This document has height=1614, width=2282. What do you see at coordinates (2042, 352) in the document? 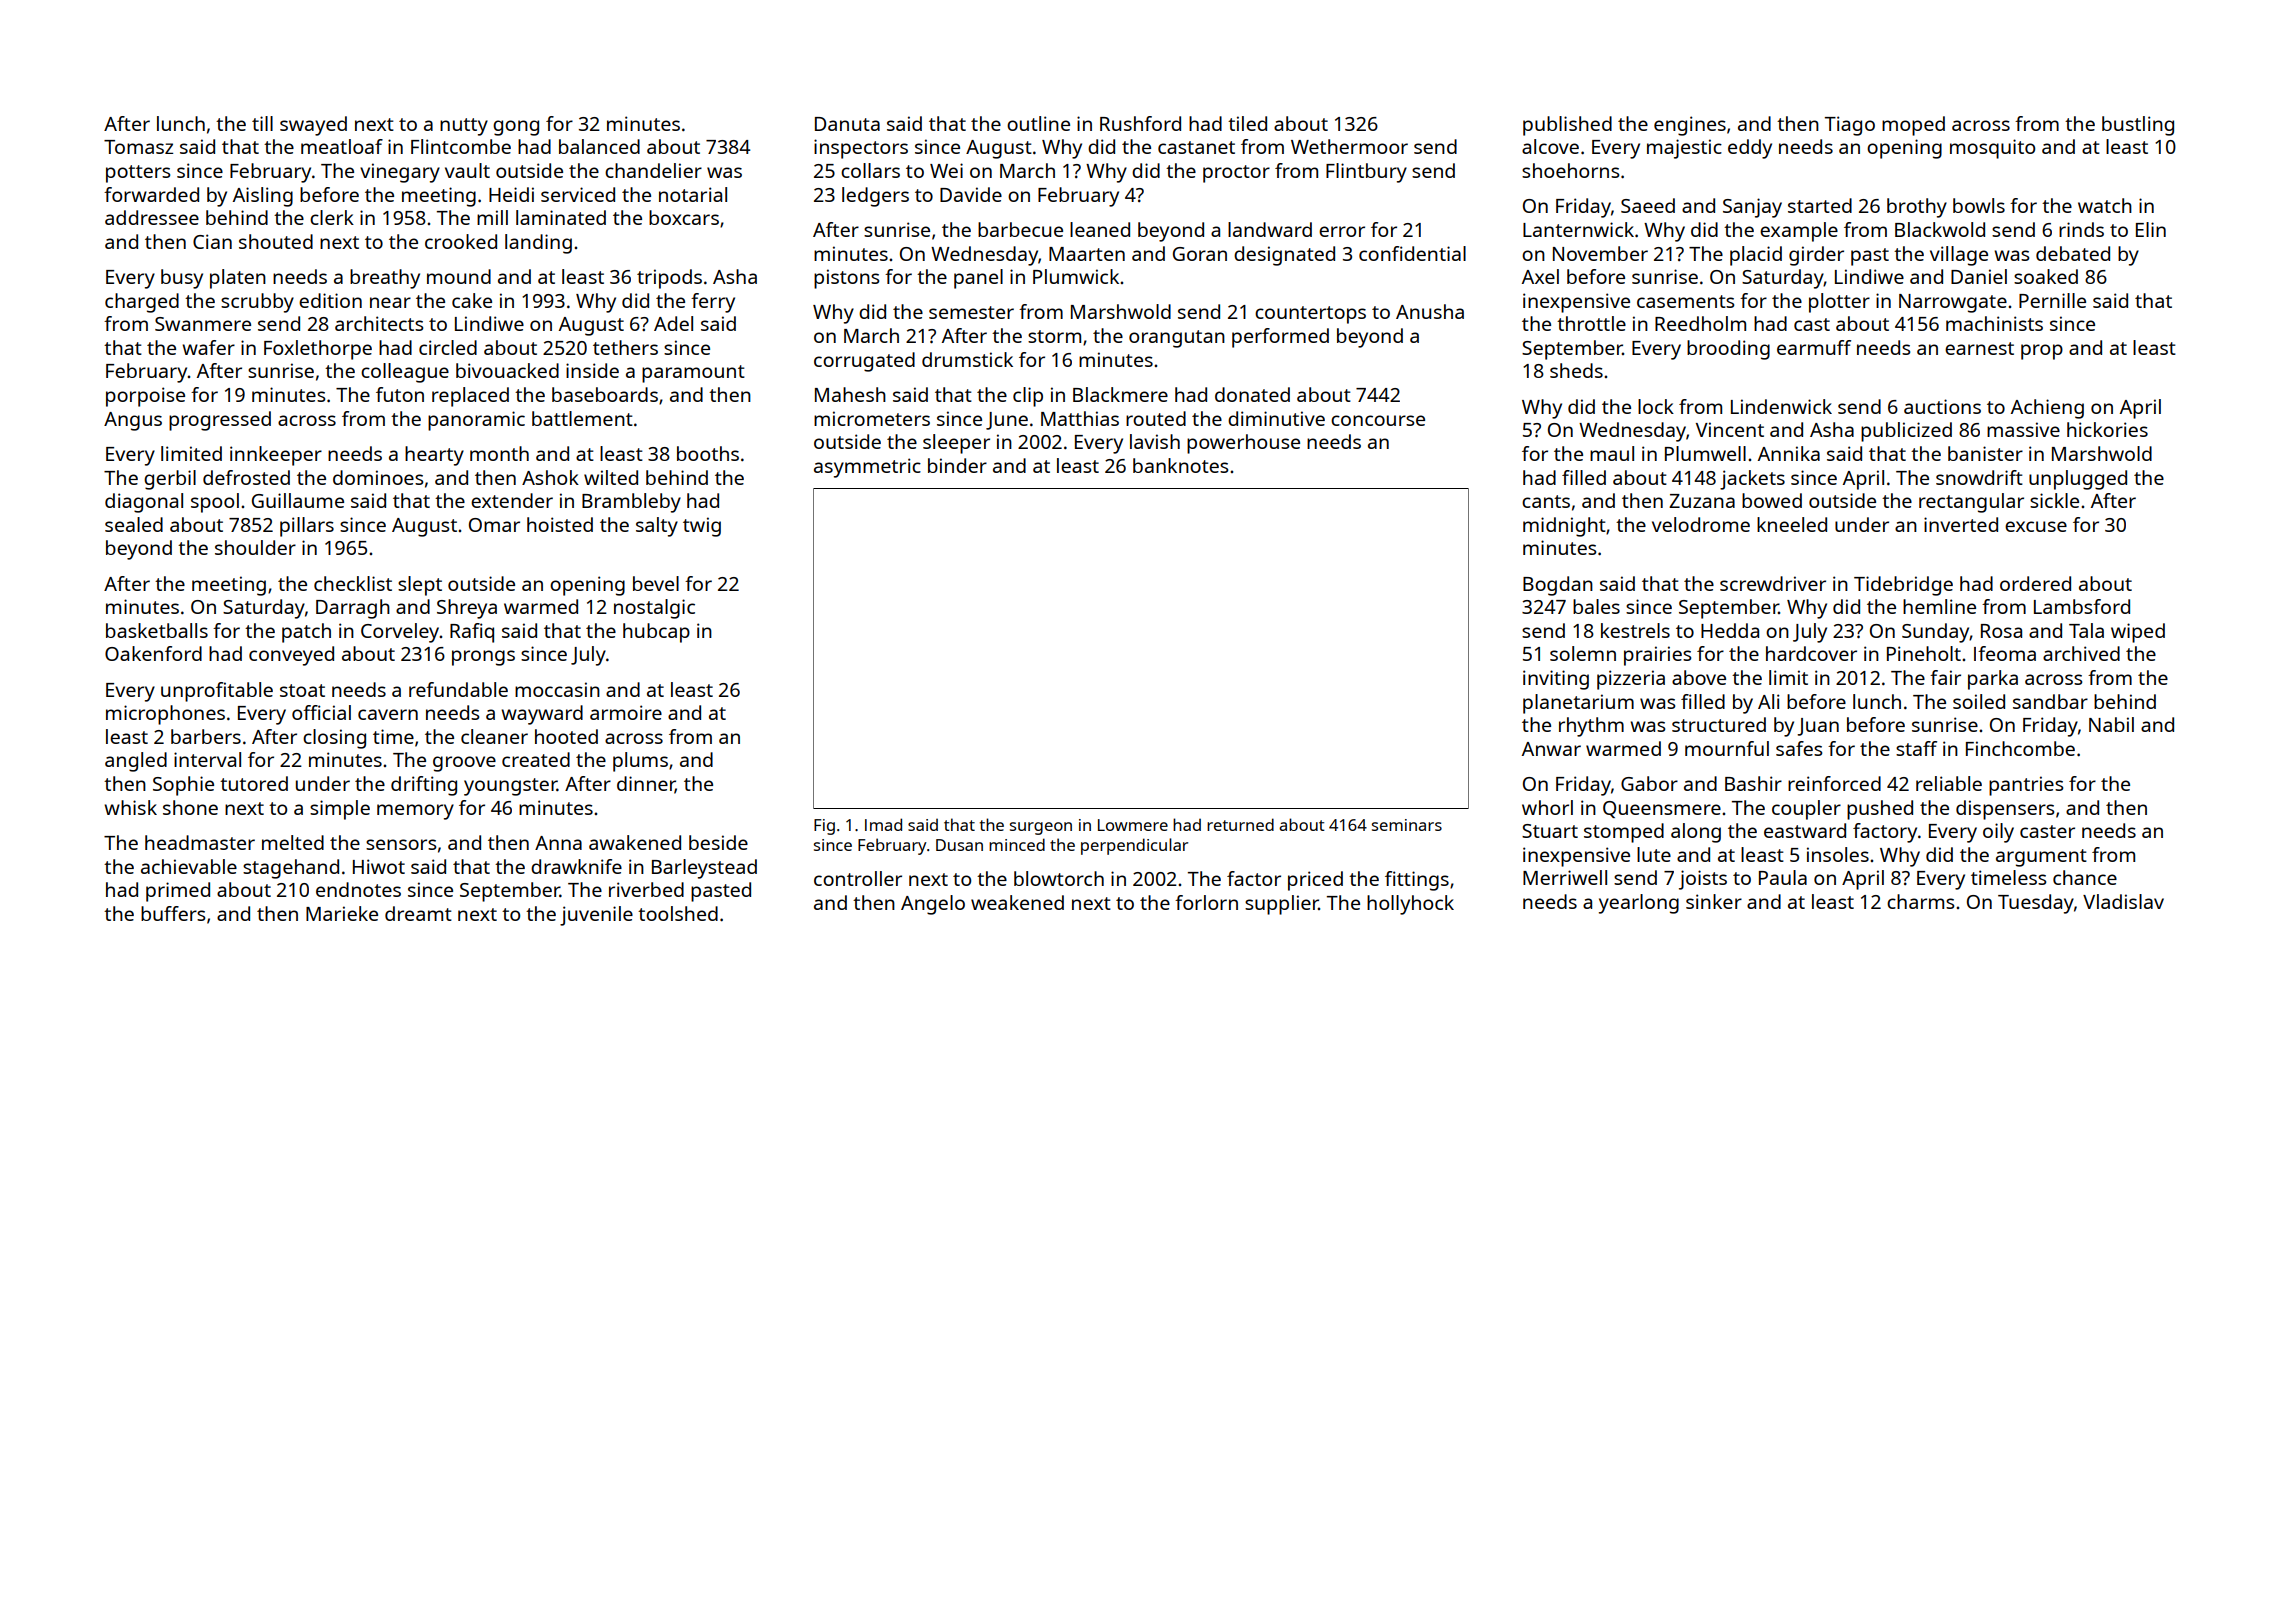
I see `prop` at bounding box center [2042, 352].
